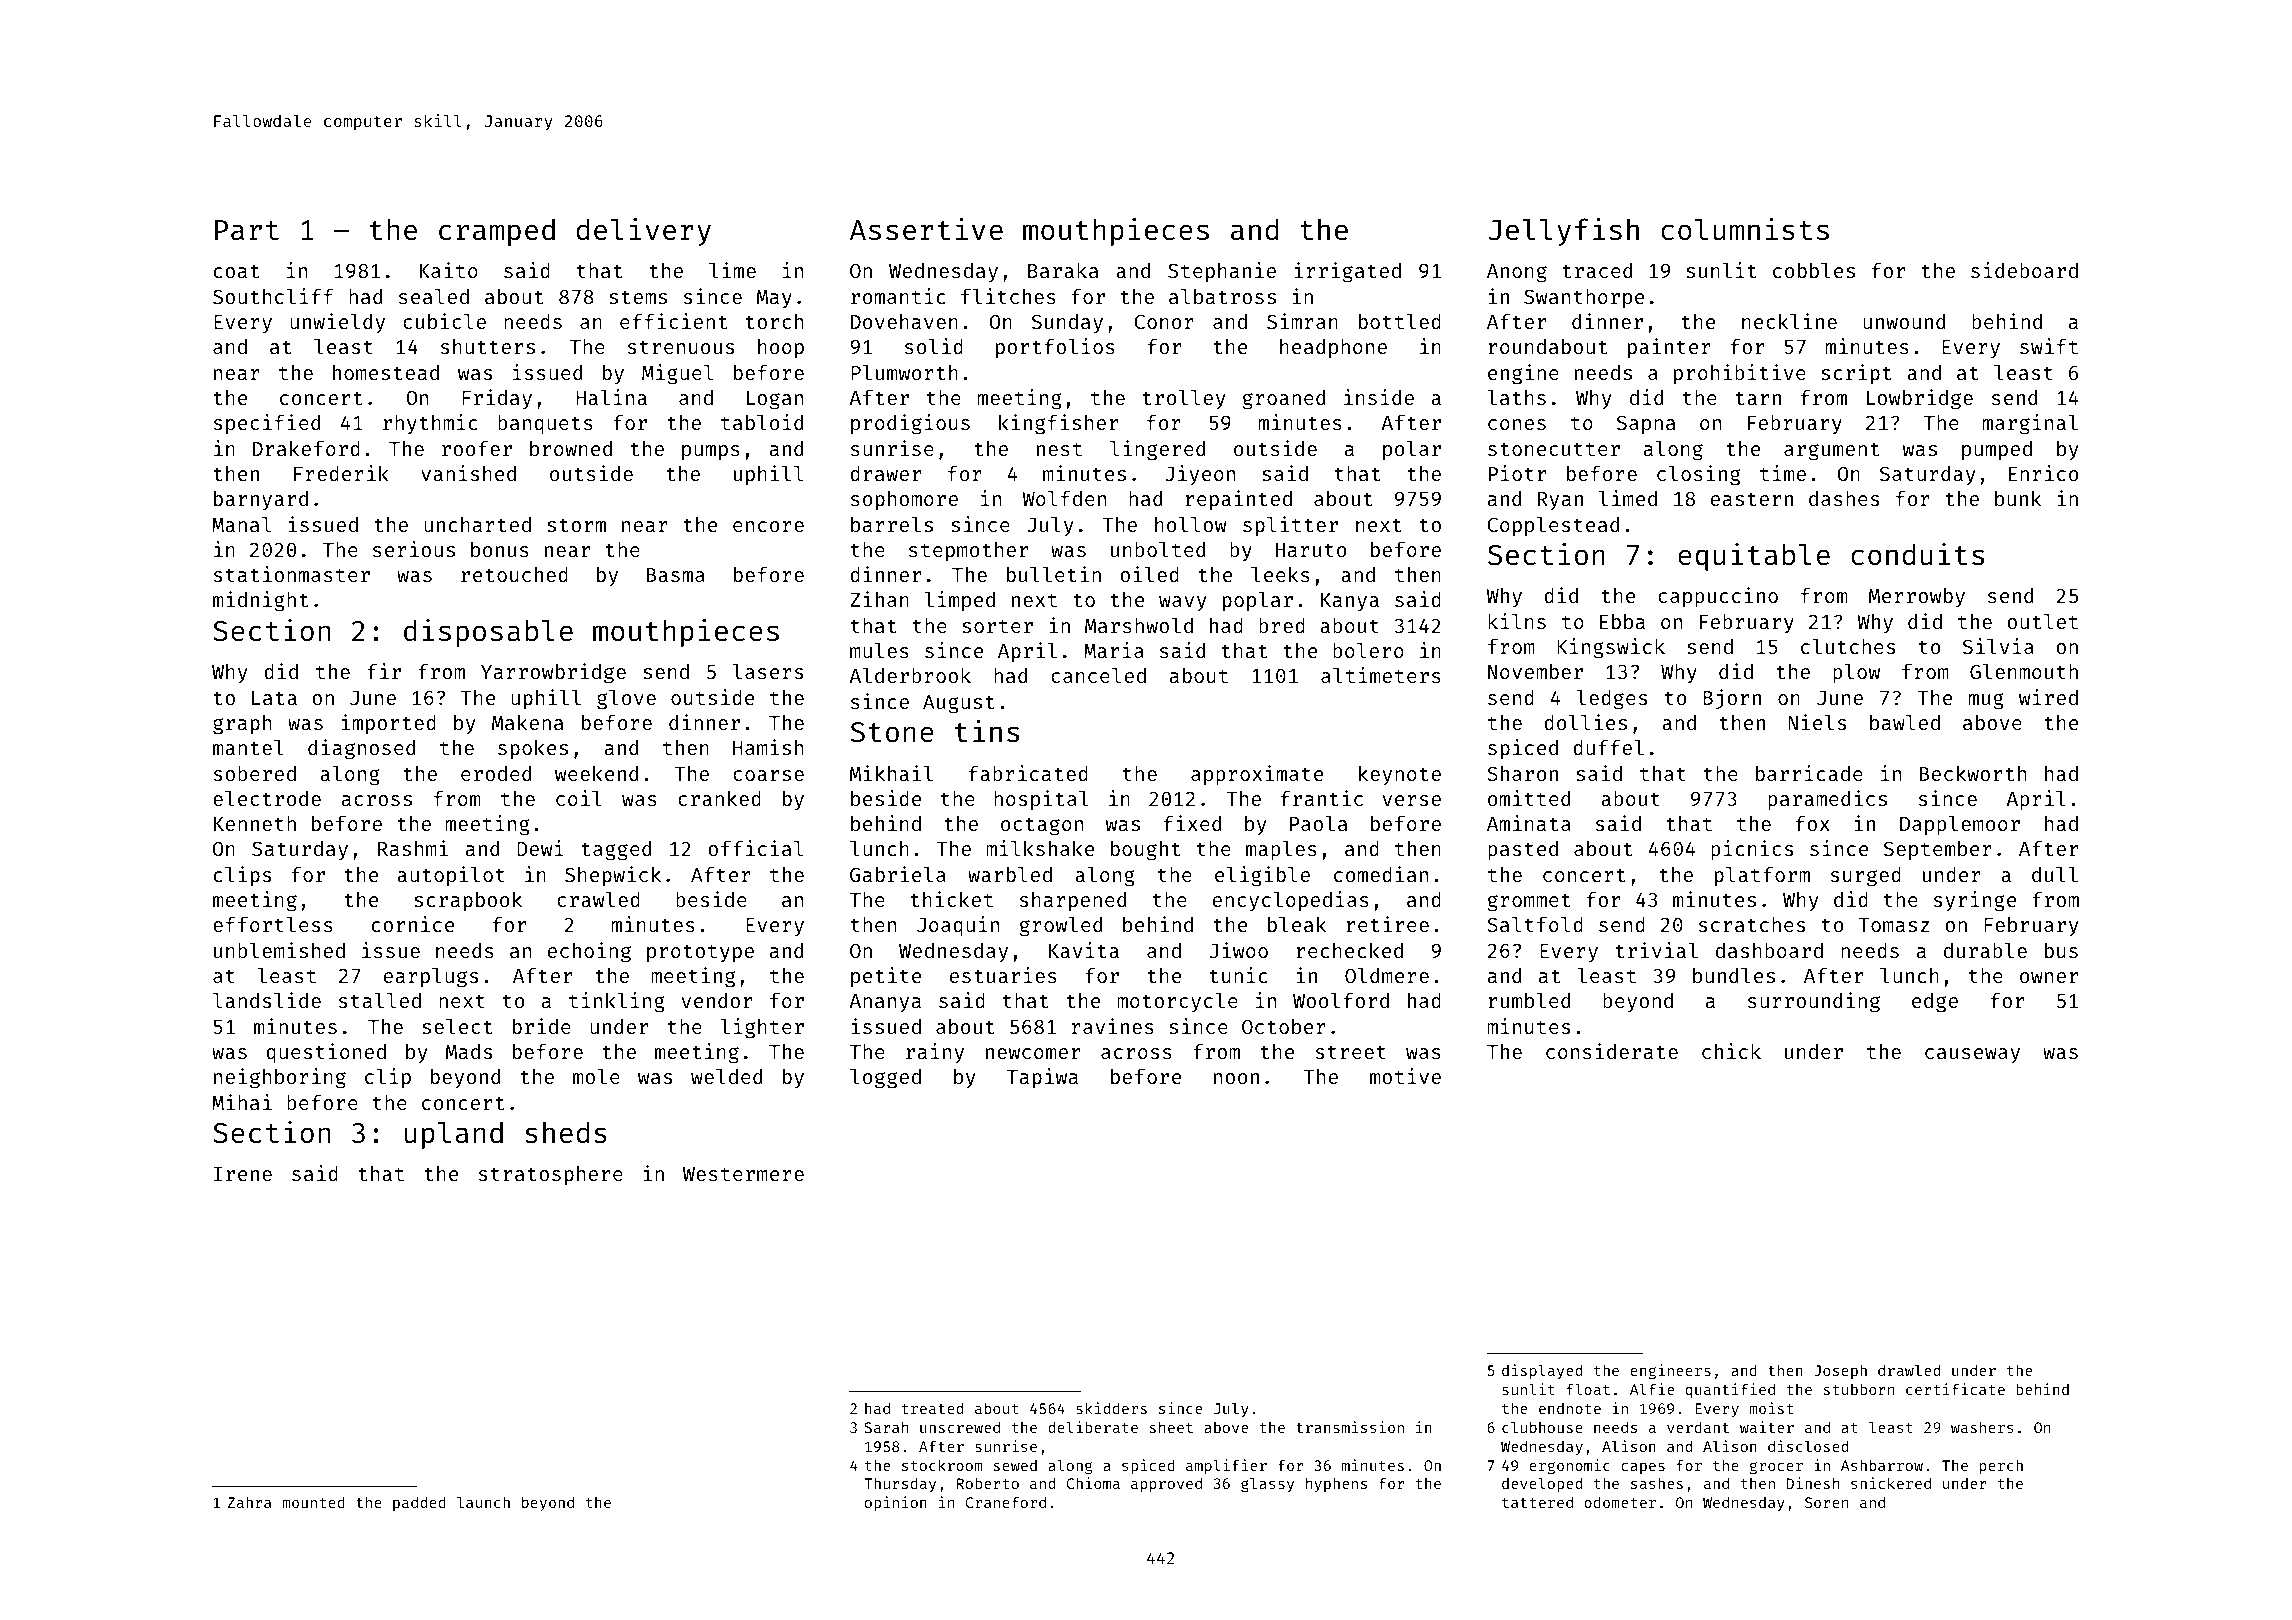 This page has height=1620, width=2292. Describe the element at coordinates (1973, 773) in the page. I see `Beckworth` at that location.
